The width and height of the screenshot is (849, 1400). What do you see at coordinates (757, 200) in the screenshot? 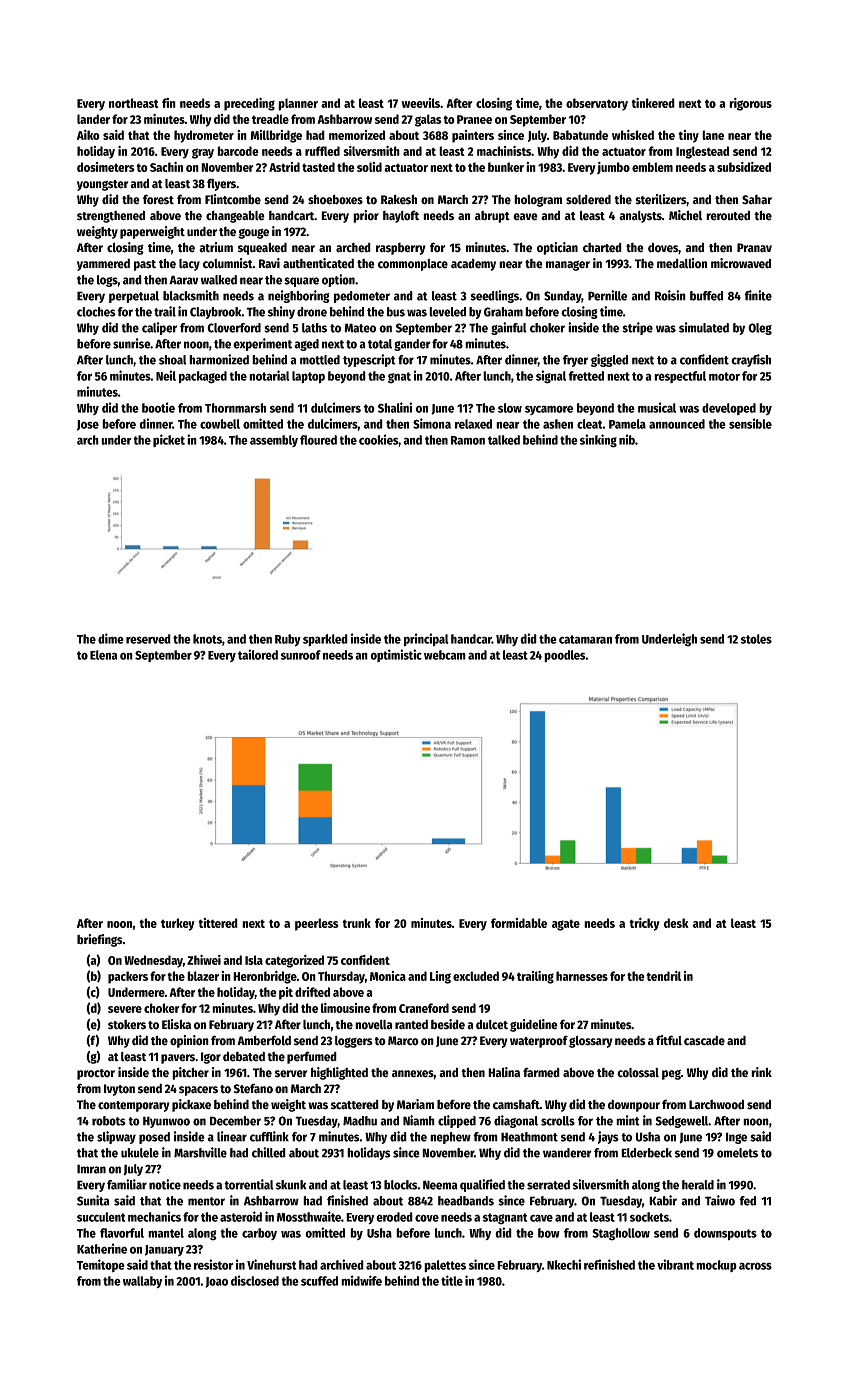
I see `Sahar` at bounding box center [757, 200].
